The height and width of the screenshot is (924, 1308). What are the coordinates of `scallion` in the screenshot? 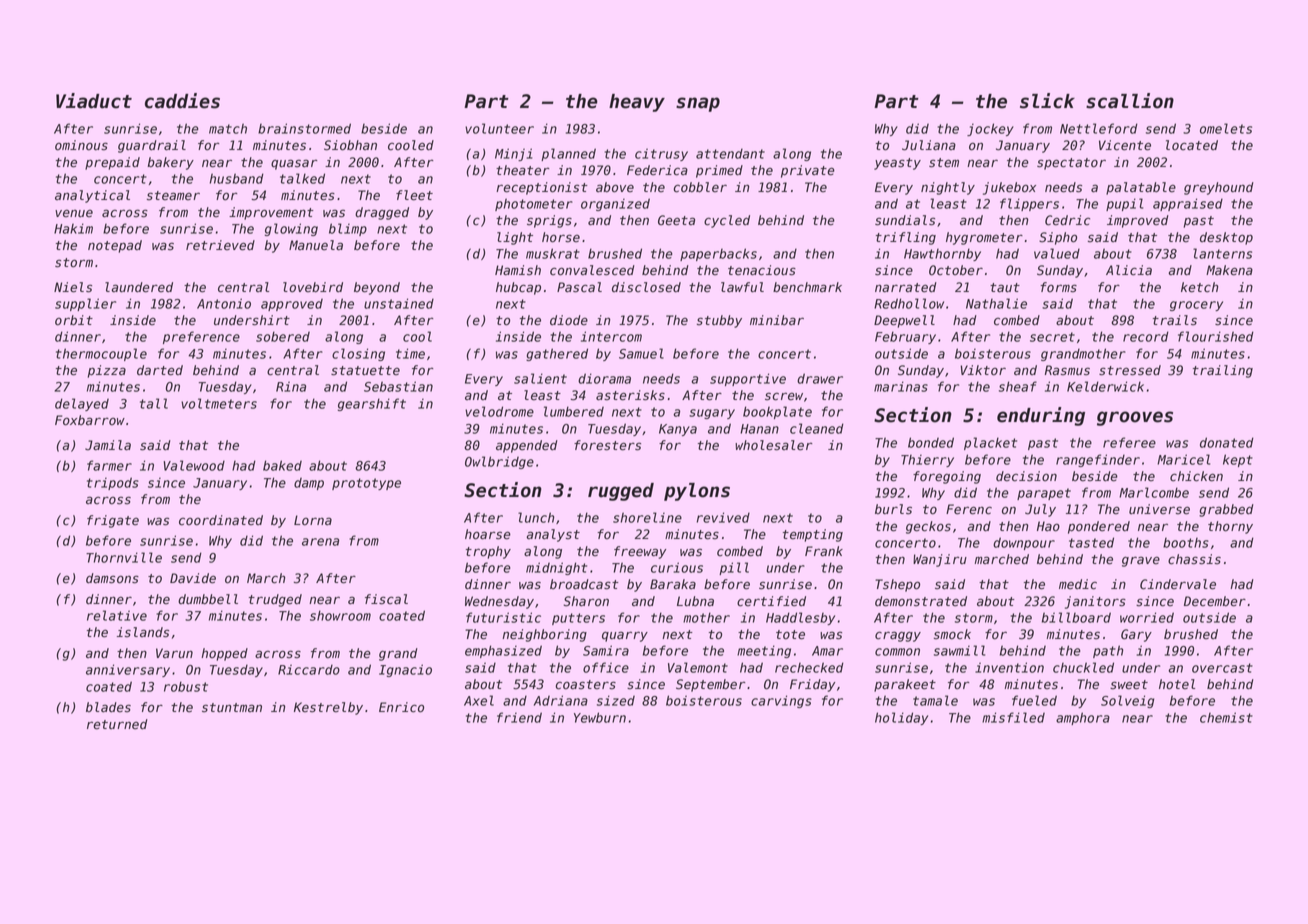 It's located at (1130, 101).
